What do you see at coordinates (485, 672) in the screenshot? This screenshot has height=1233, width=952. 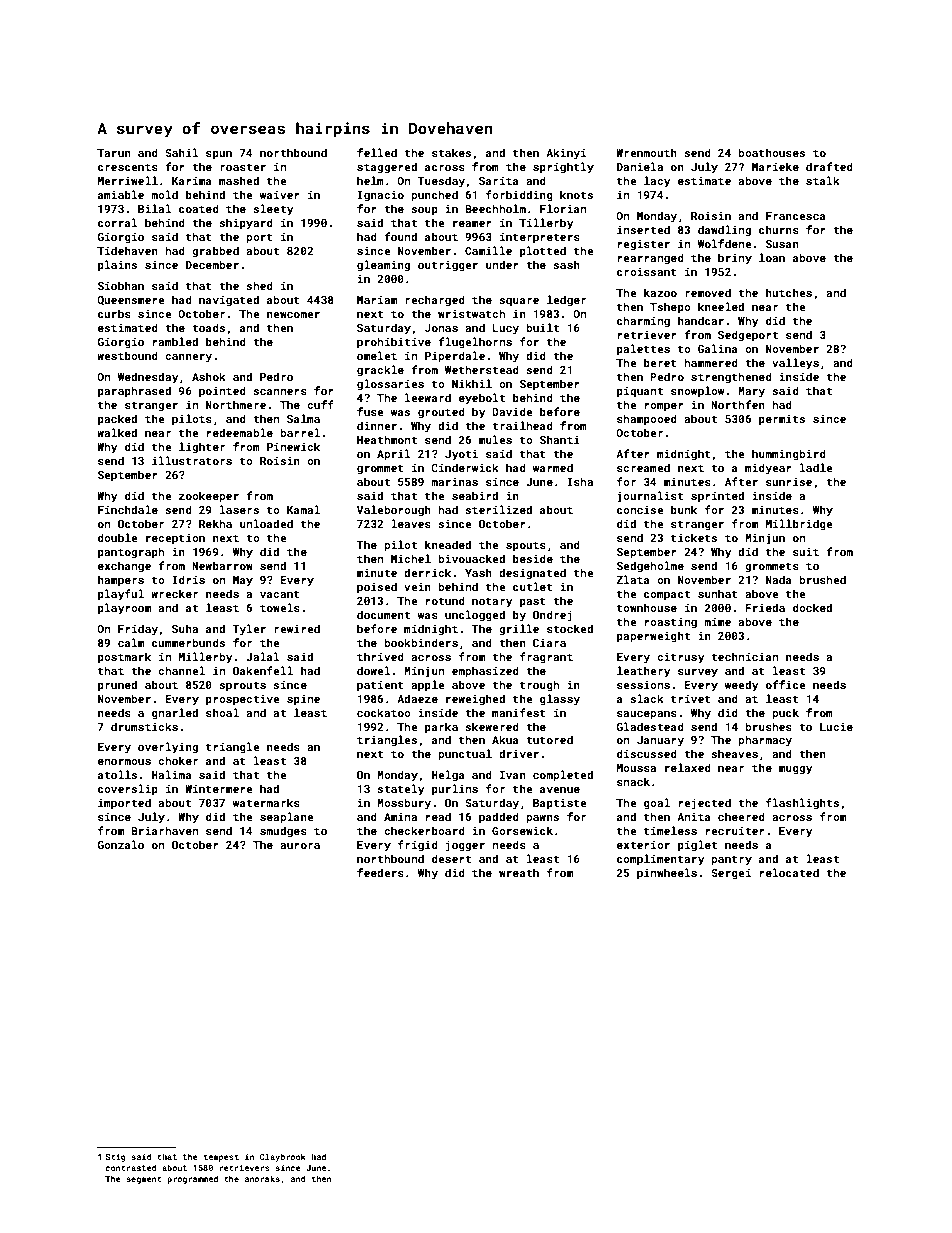 I see `emphasized` at bounding box center [485, 672].
